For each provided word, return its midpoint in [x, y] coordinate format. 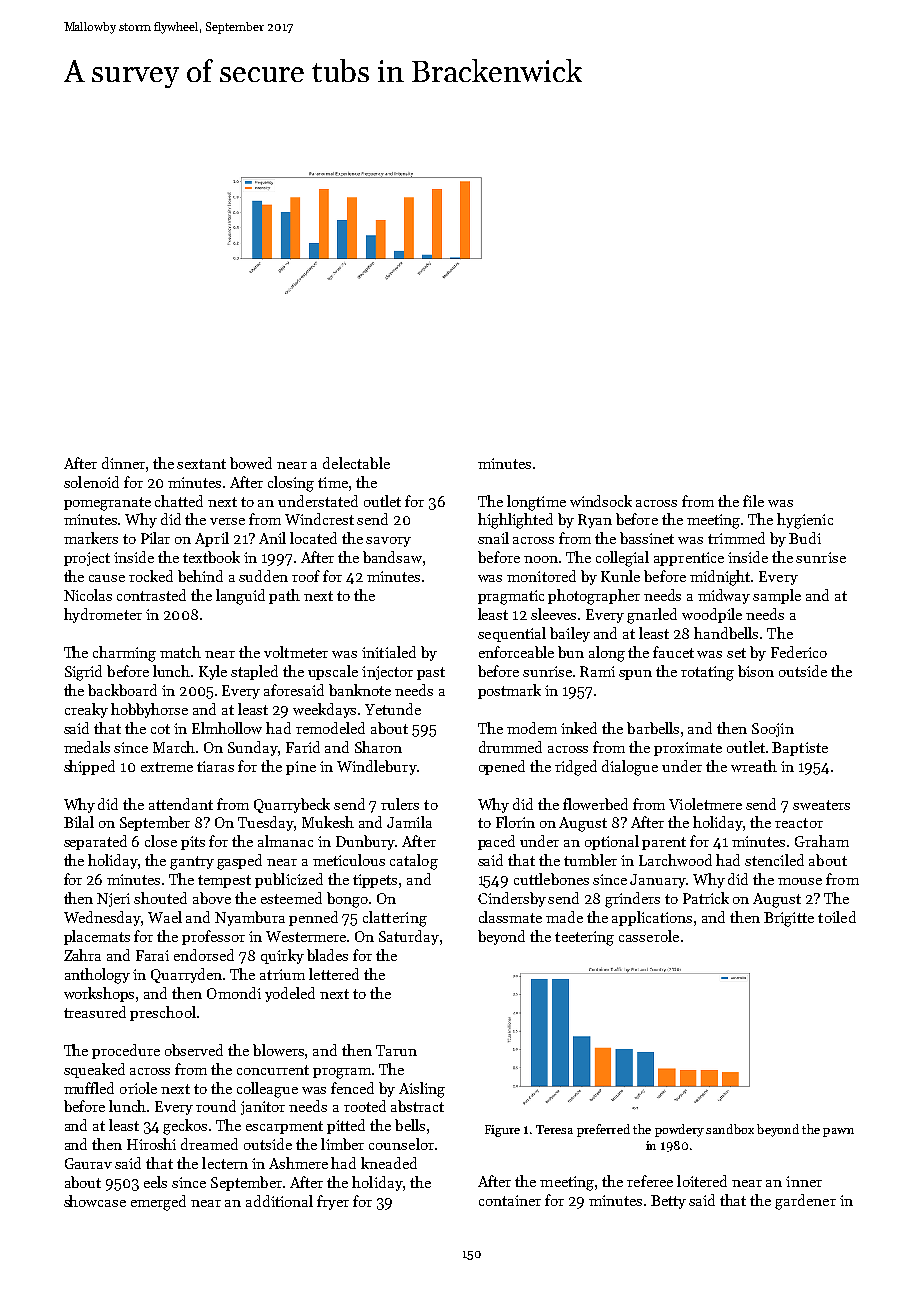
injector [387, 673]
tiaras [215, 766]
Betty [668, 1202]
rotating [707, 673]
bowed [251, 463]
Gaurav [88, 1163]
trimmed [736, 538]
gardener [805, 1202]
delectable [356, 463]
